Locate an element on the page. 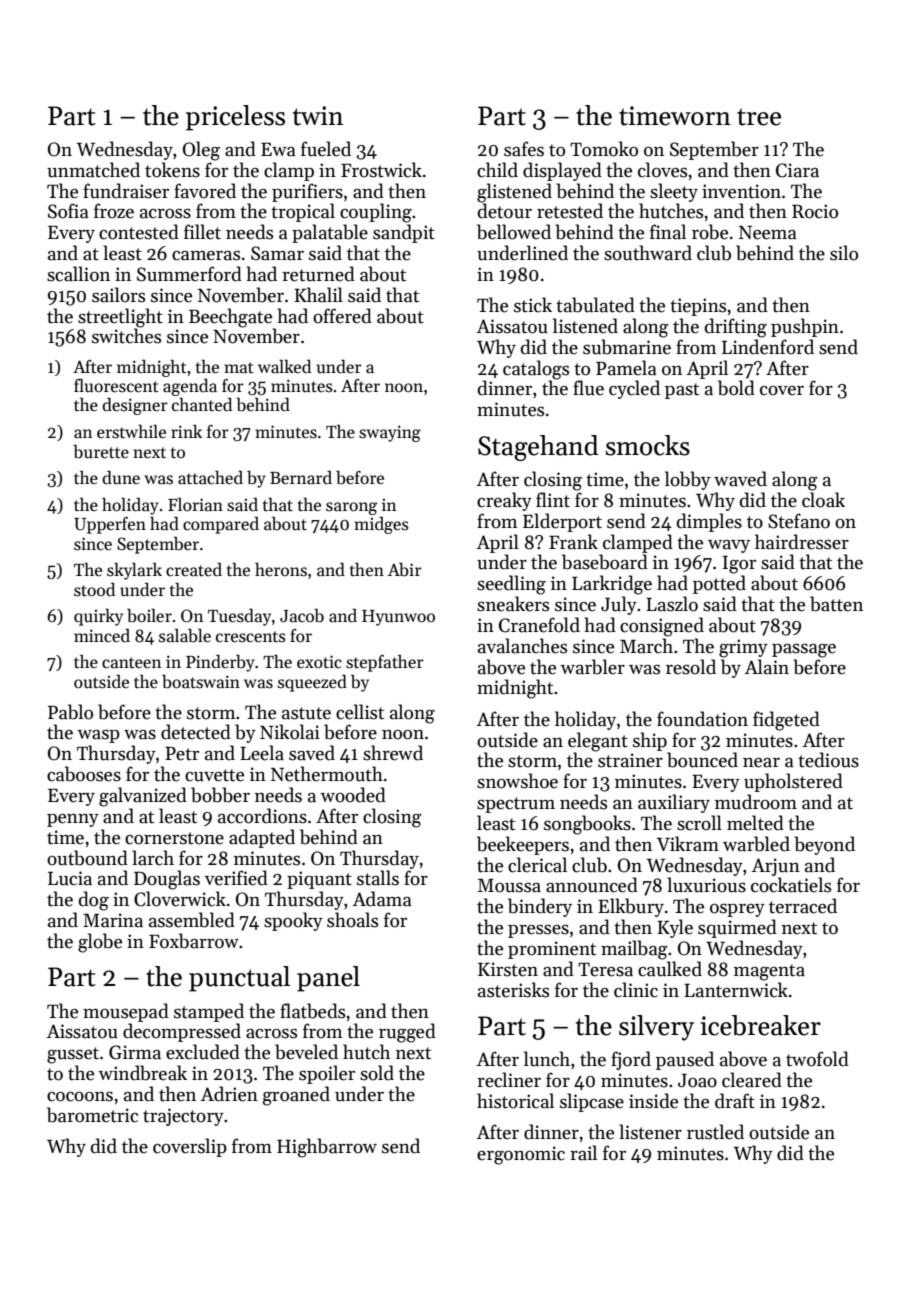 The width and height of the document is (914, 1298). skylark is located at coordinates (134, 571).
